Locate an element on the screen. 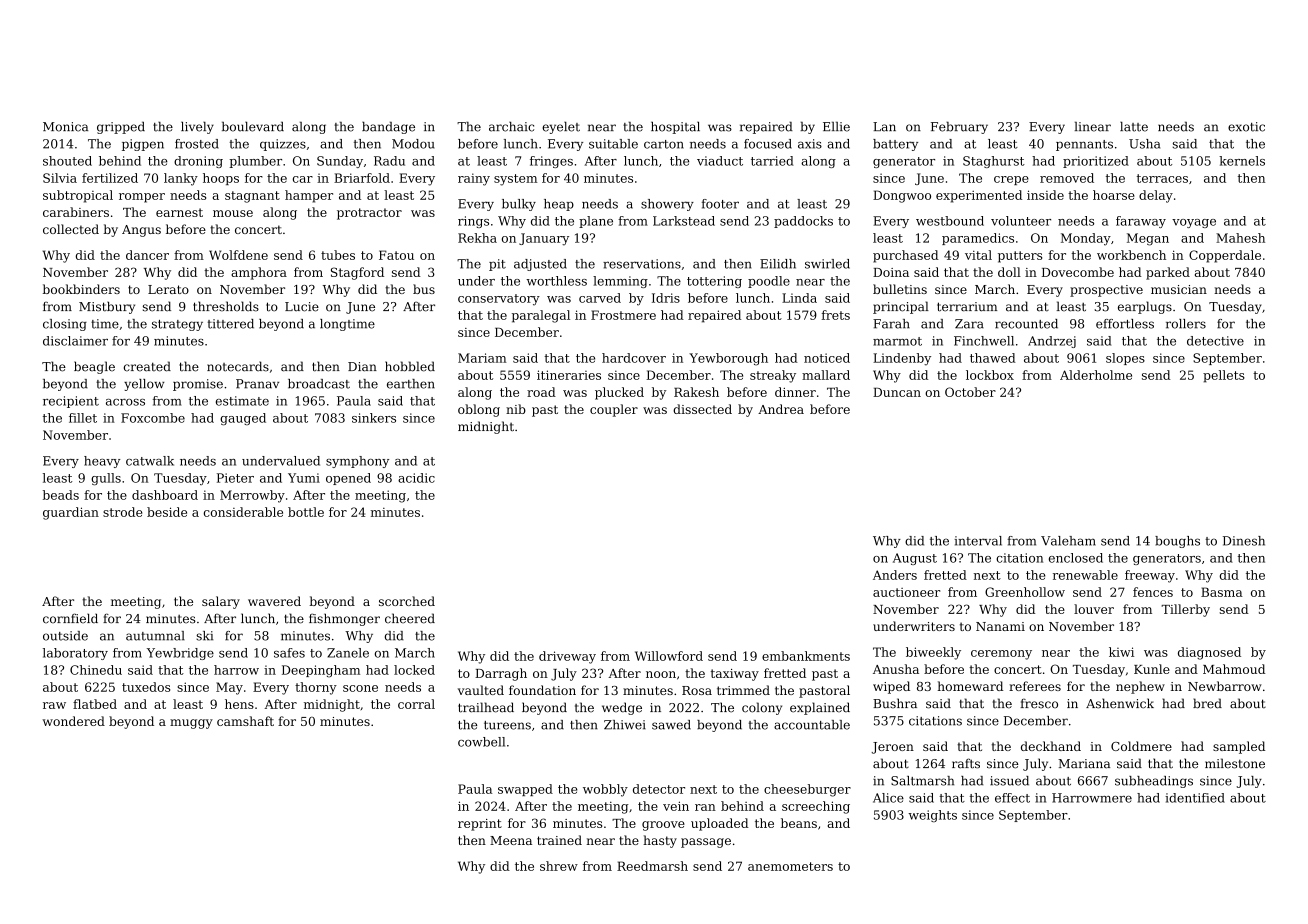  gripped is located at coordinates (121, 128).
